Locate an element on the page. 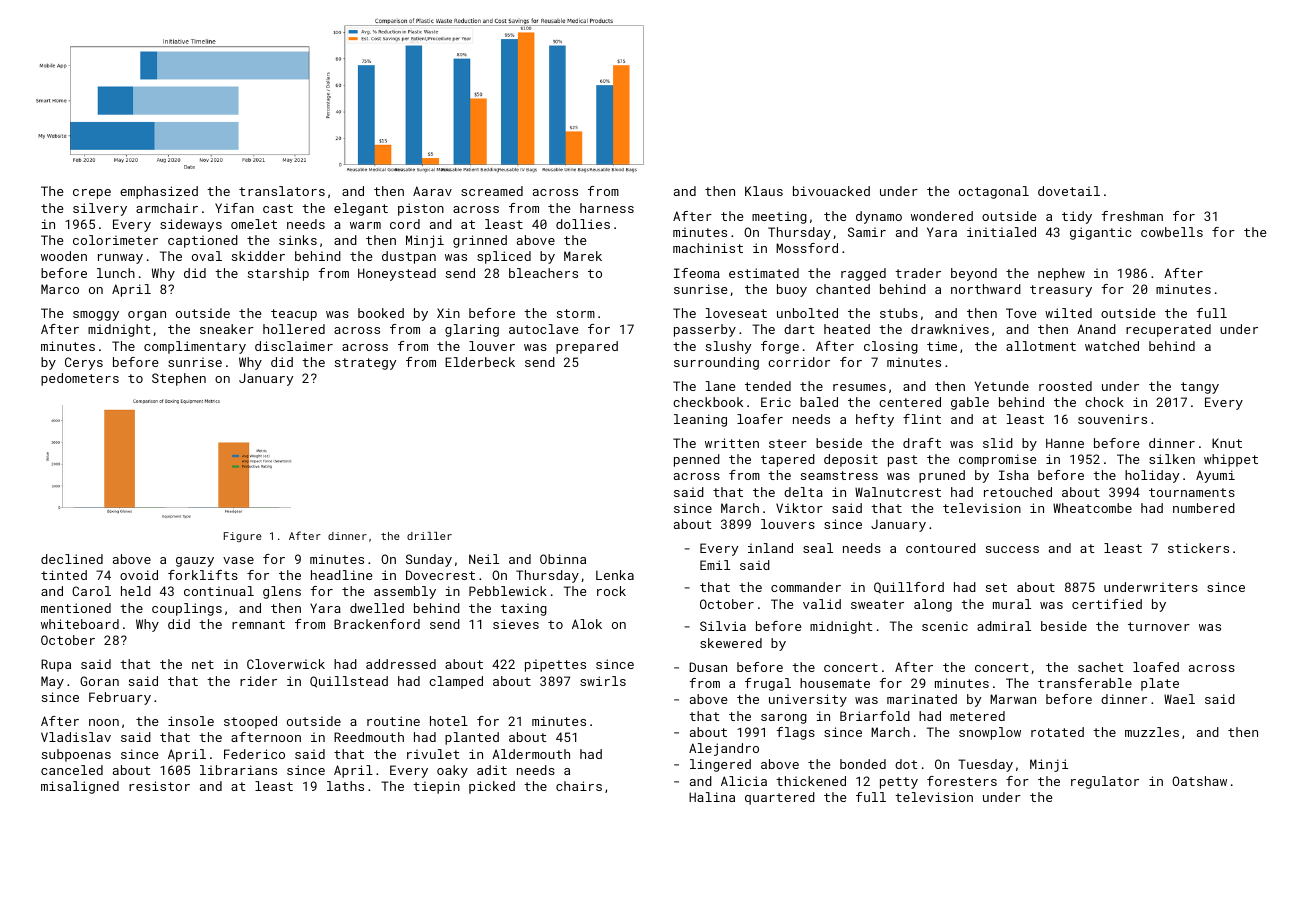 This document has height=924, width=1308. frugal is located at coordinates (768, 684).
